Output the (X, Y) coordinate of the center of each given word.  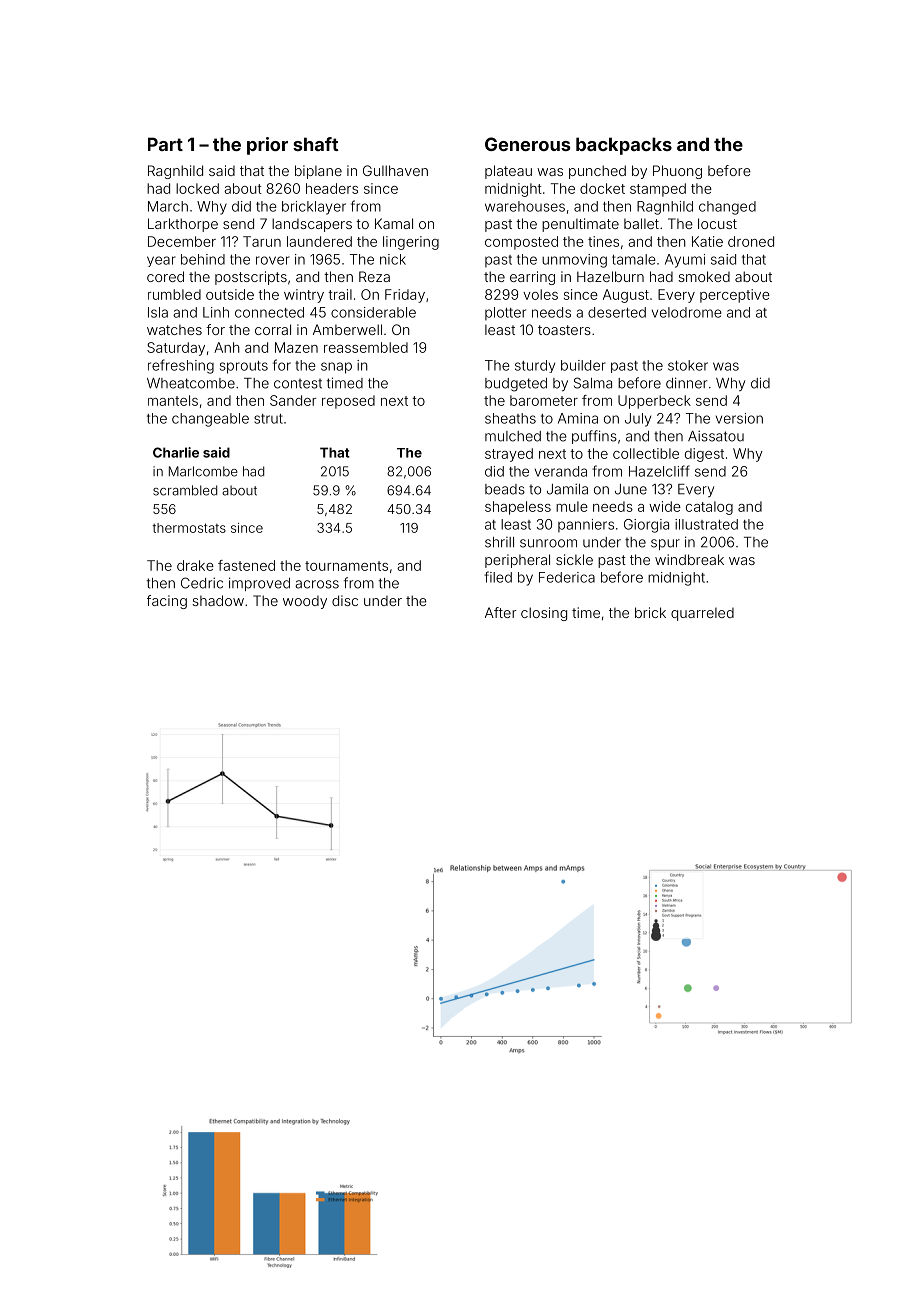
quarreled (702, 614)
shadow (218, 600)
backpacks (624, 146)
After (501, 612)
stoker (688, 365)
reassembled (366, 347)
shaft (316, 144)
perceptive (735, 296)
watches (174, 330)
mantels (173, 400)
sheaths (510, 418)
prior (267, 146)
